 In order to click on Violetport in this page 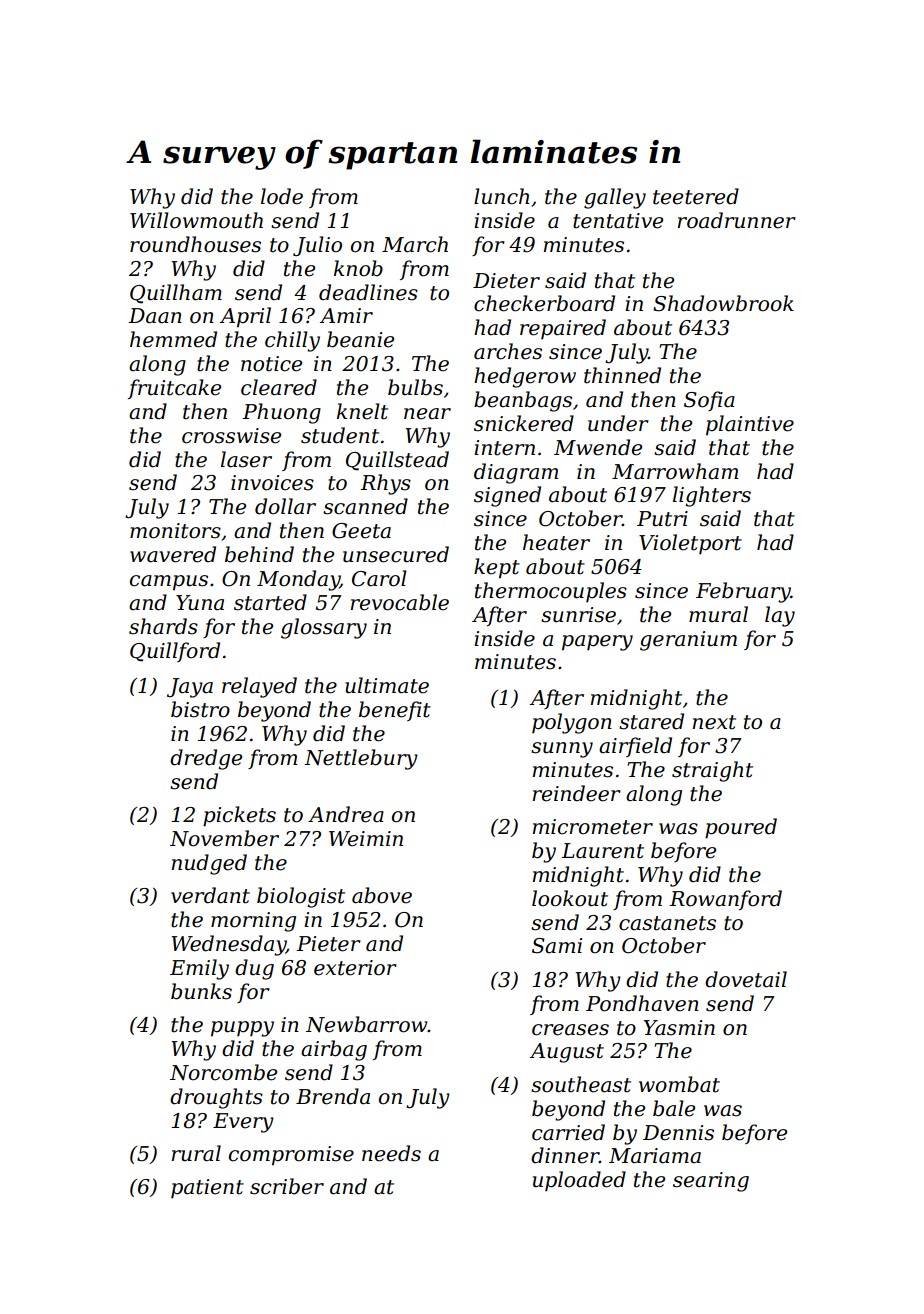, I will do `click(690, 544)`.
